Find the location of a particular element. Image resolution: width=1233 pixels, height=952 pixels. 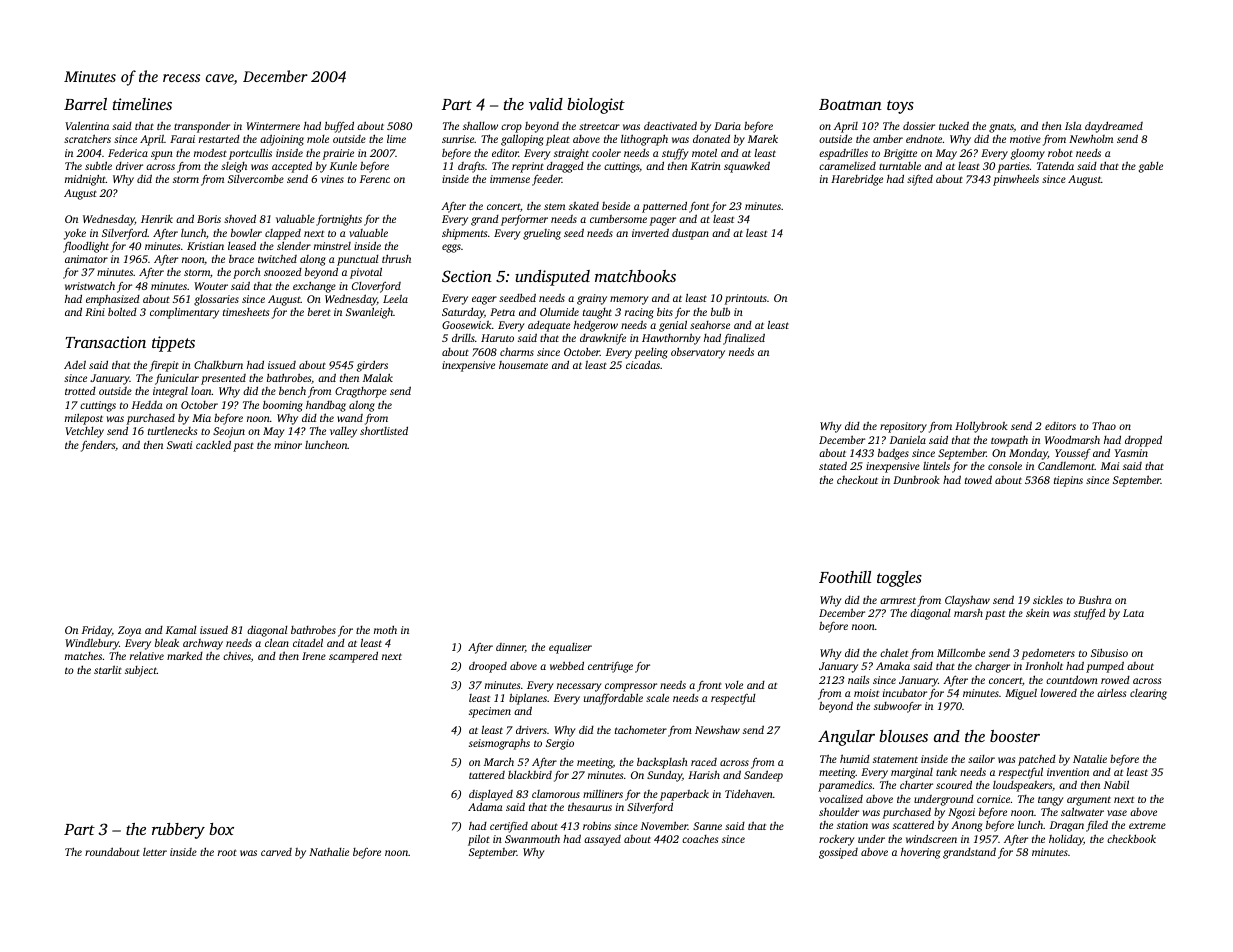

milliners is located at coordinates (603, 793).
